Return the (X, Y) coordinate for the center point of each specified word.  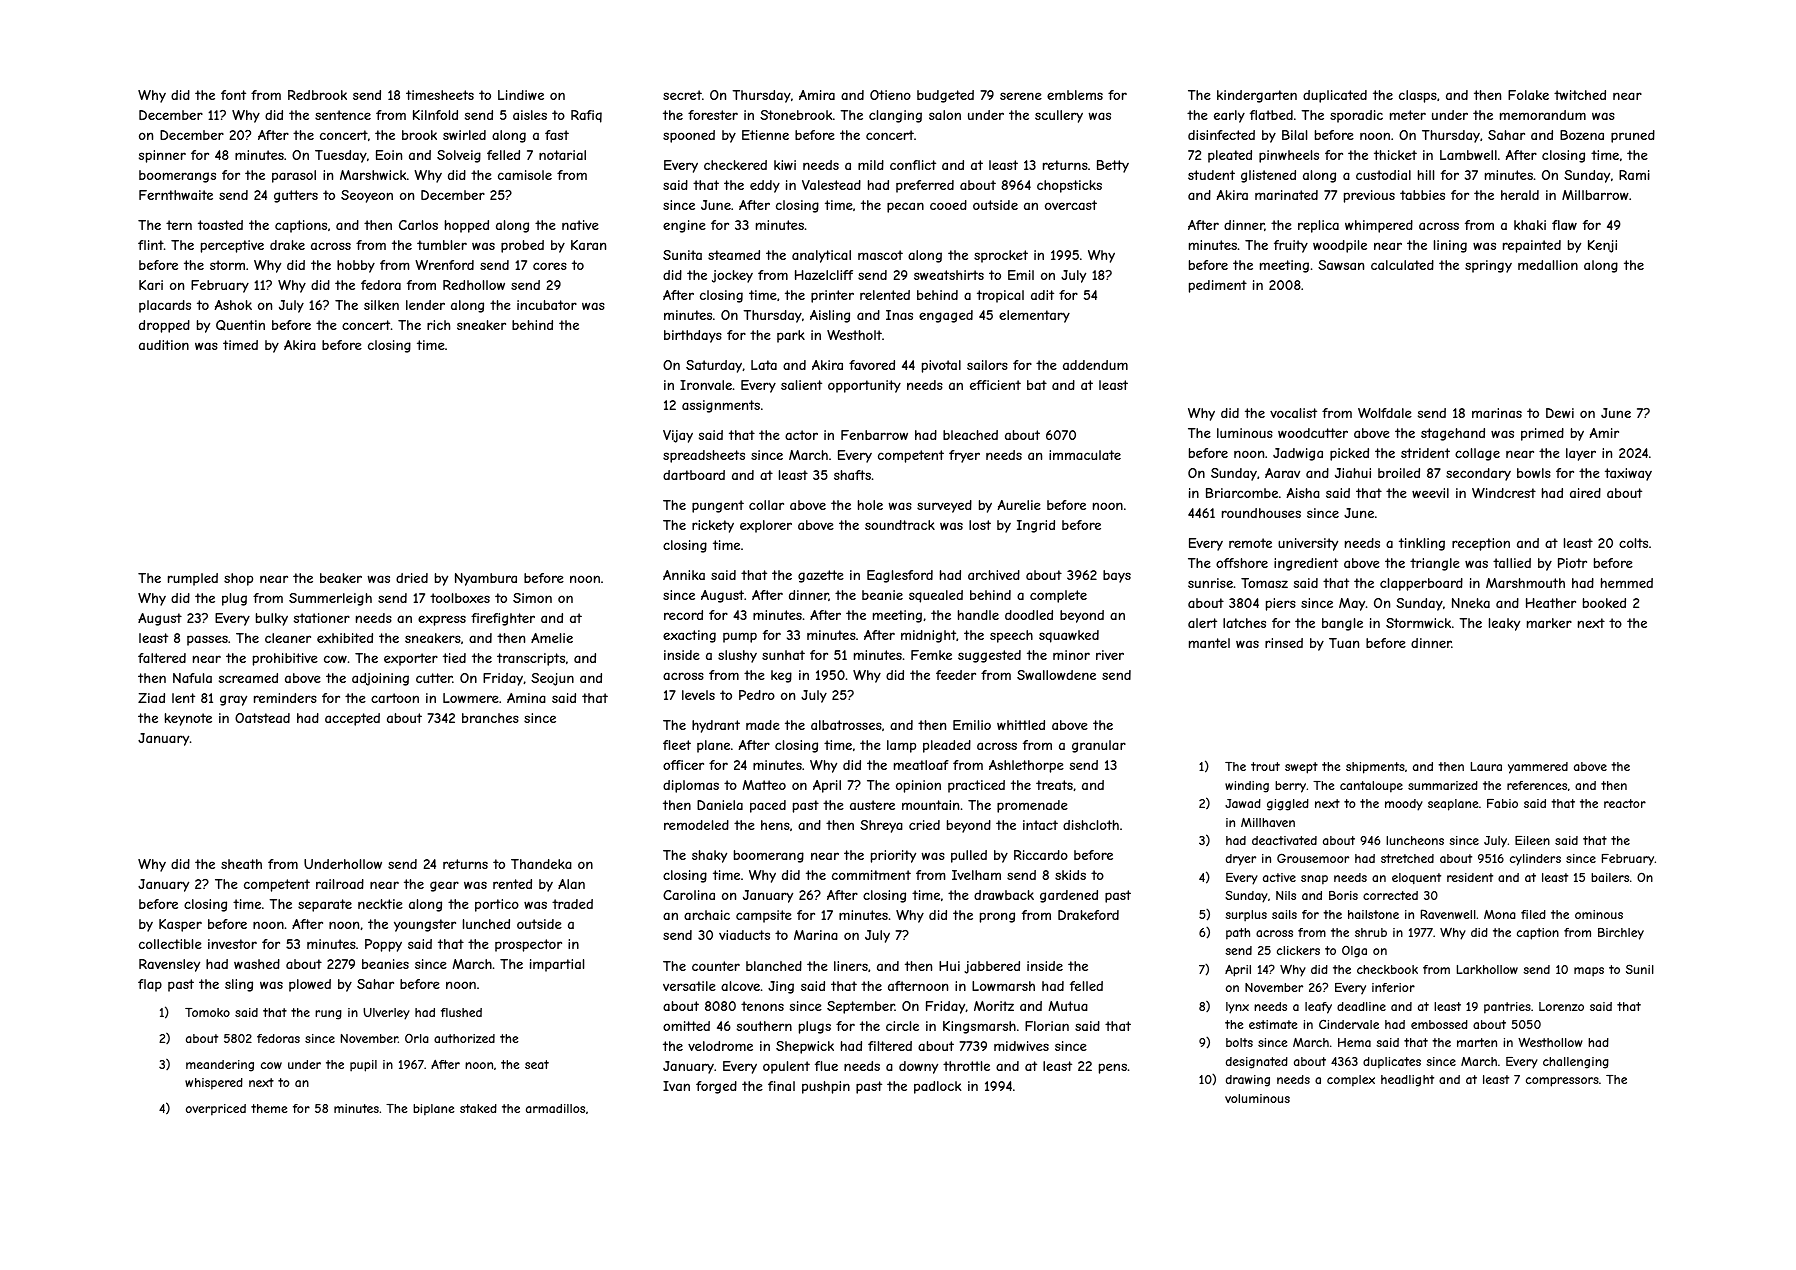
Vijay (678, 436)
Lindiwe (521, 95)
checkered (735, 165)
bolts (1239, 1042)
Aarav (1282, 473)
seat (537, 1064)
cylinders (1535, 860)
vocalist (1293, 413)
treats (1054, 785)
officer (683, 765)
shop (238, 579)
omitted (686, 1026)
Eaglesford (900, 576)
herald (1520, 195)
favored (872, 365)
